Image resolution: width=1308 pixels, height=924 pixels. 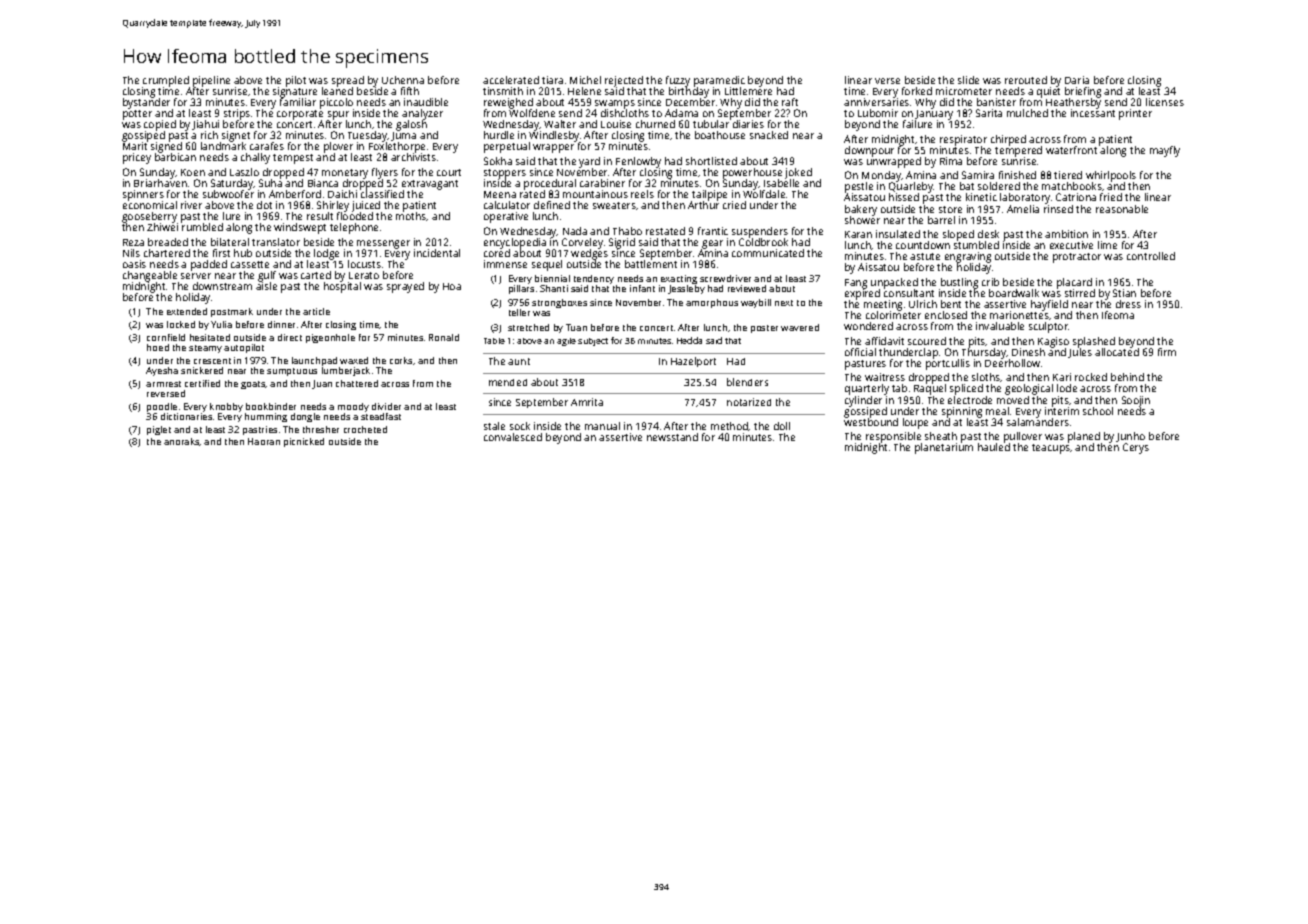 What do you see at coordinates (602, 183) in the screenshot?
I see `carabiner` at bounding box center [602, 183].
